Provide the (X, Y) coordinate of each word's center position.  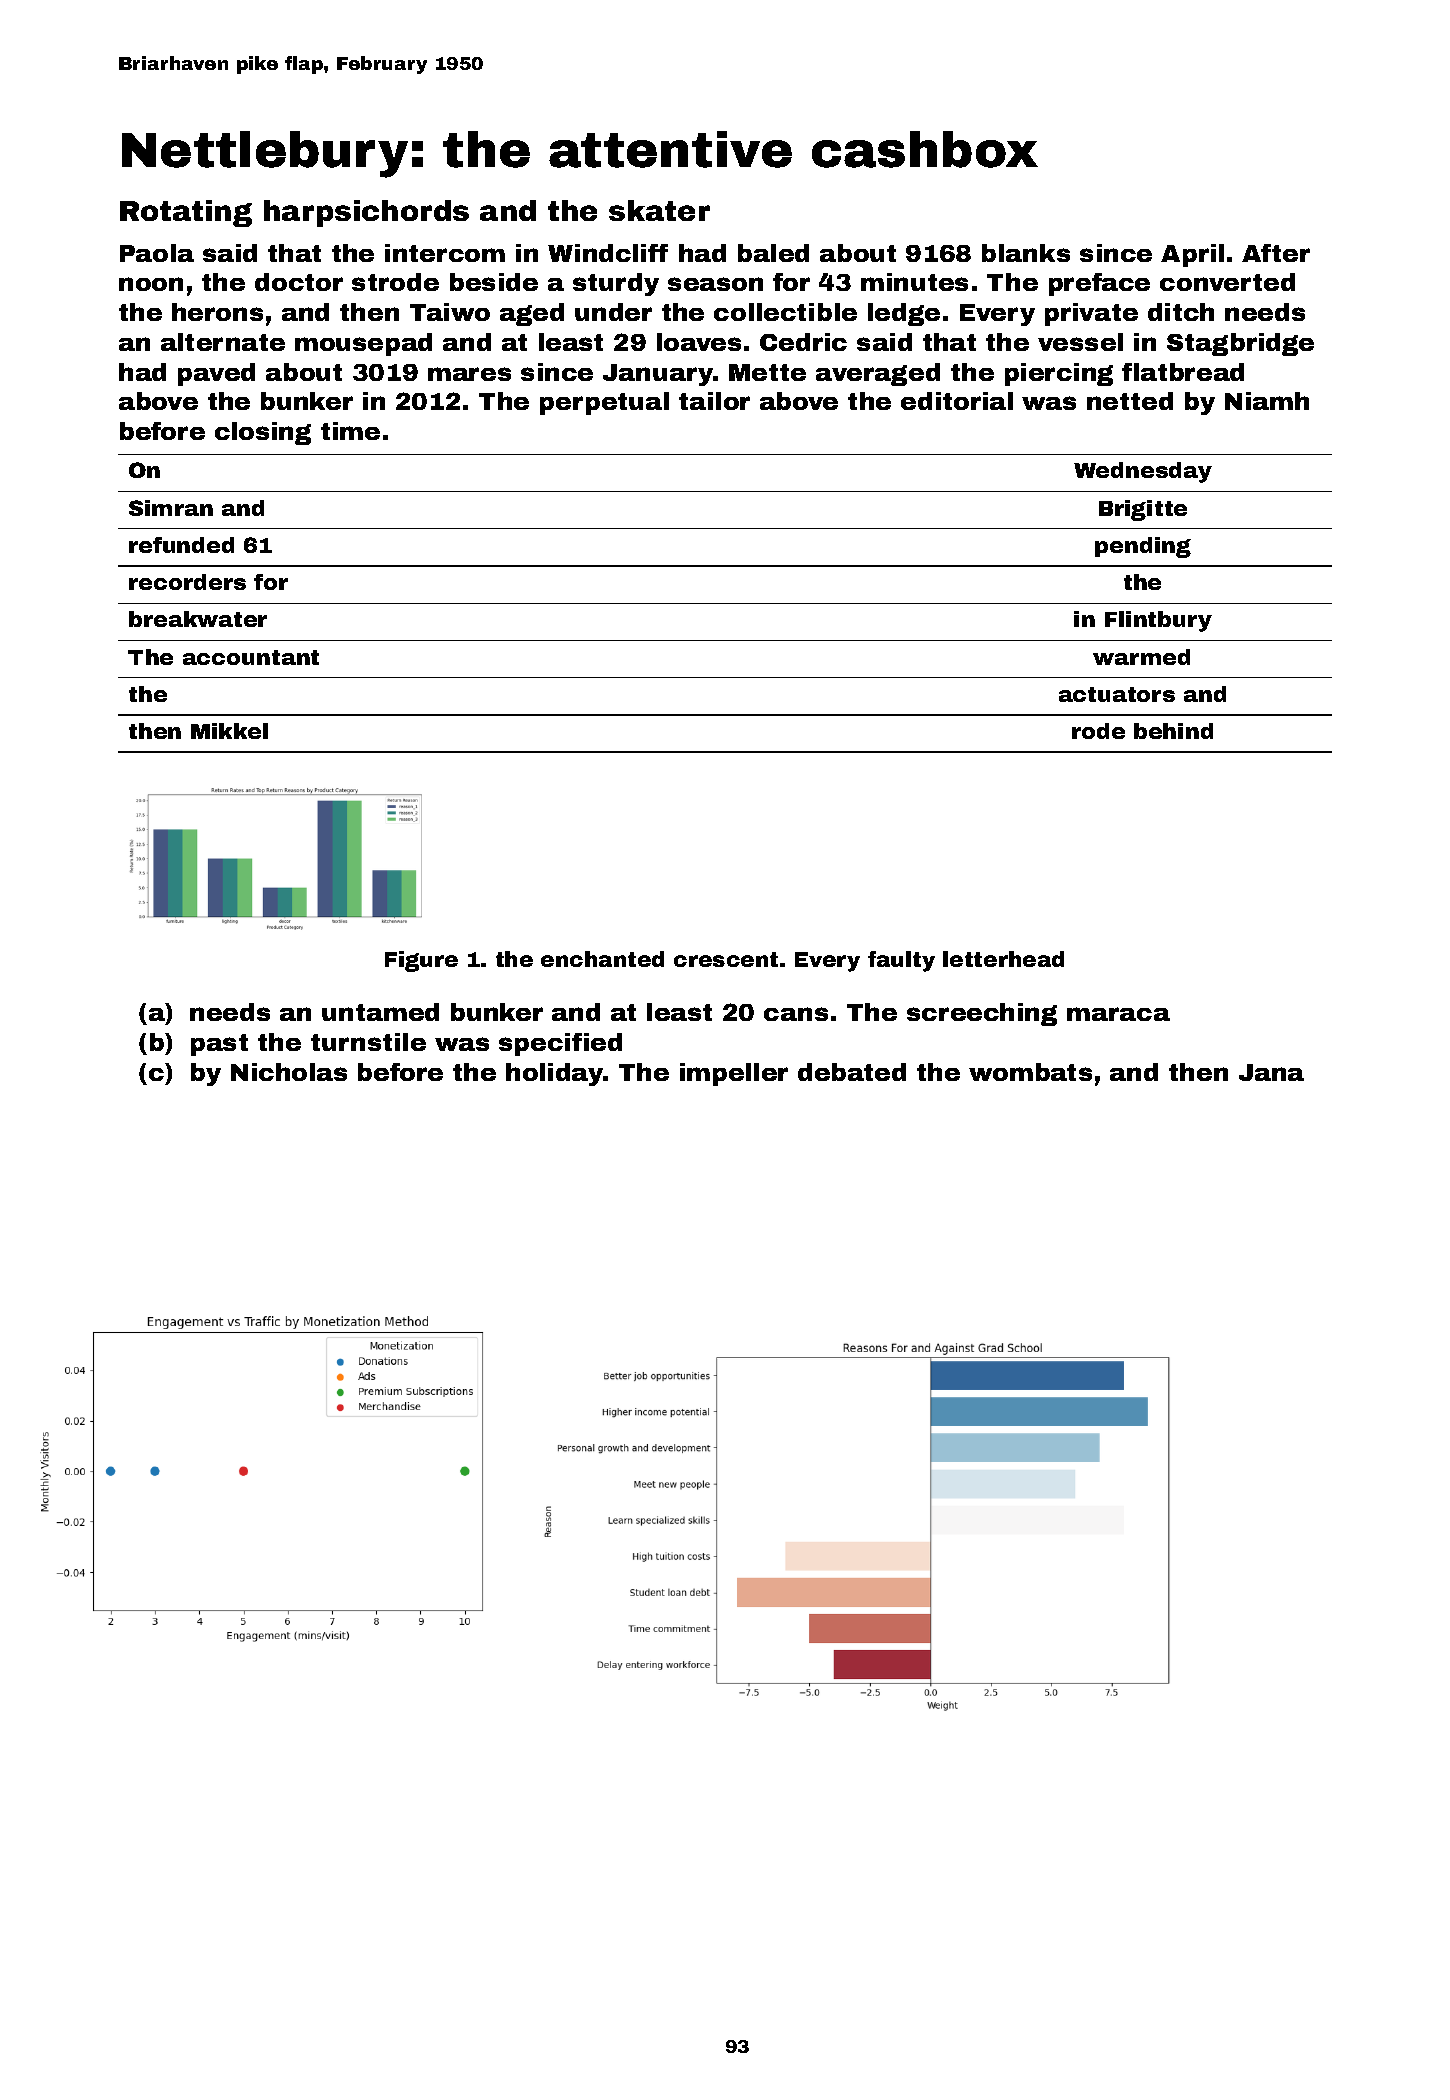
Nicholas (289, 1072)
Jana (1271, 1072)
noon (151, 284)
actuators (1117, 694)
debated (852, 1072)
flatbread (1183, 372)
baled (773, 253)
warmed (1141, 657)
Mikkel (229, 731)
